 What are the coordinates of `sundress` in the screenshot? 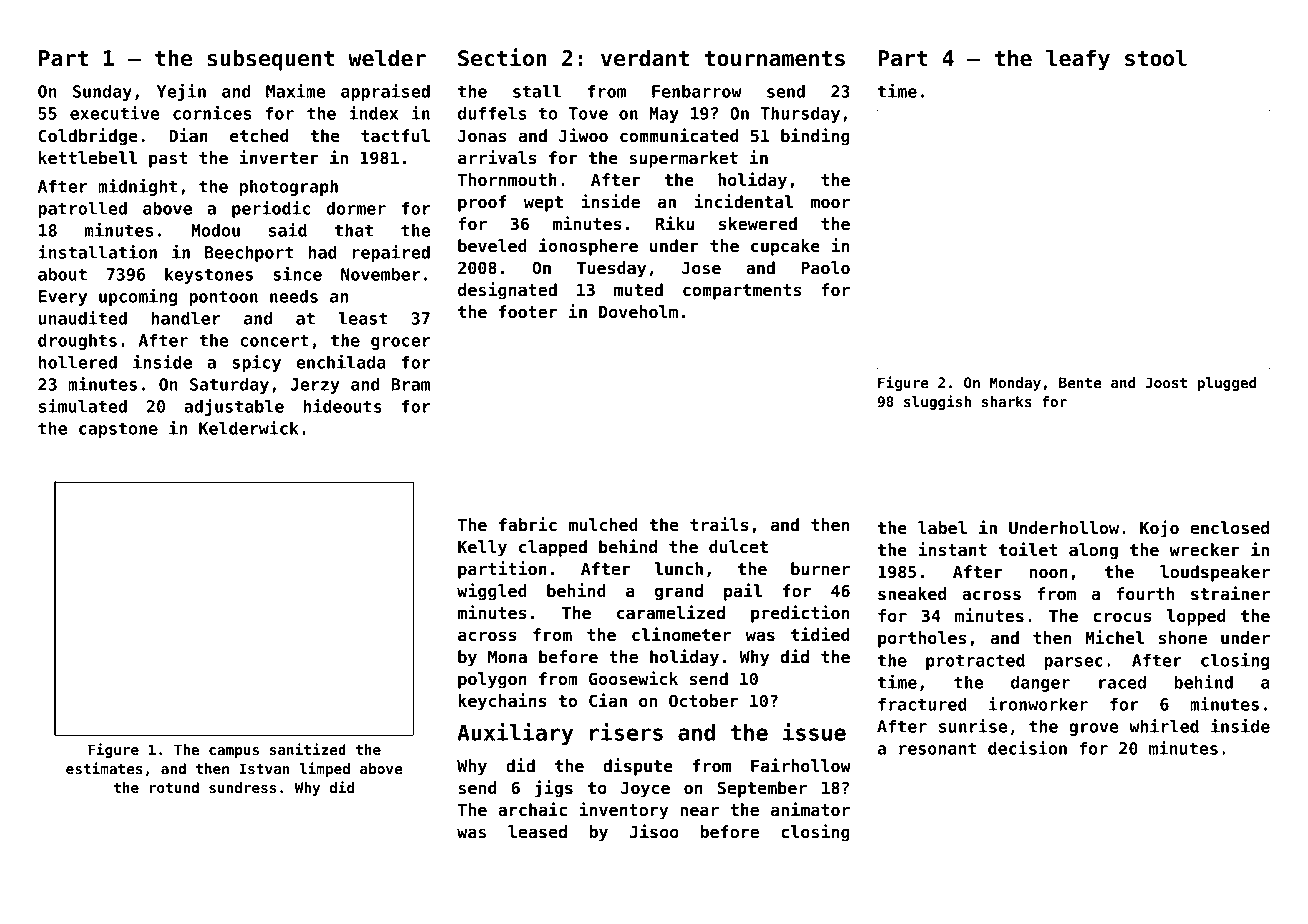 It's located at (242, 787).
